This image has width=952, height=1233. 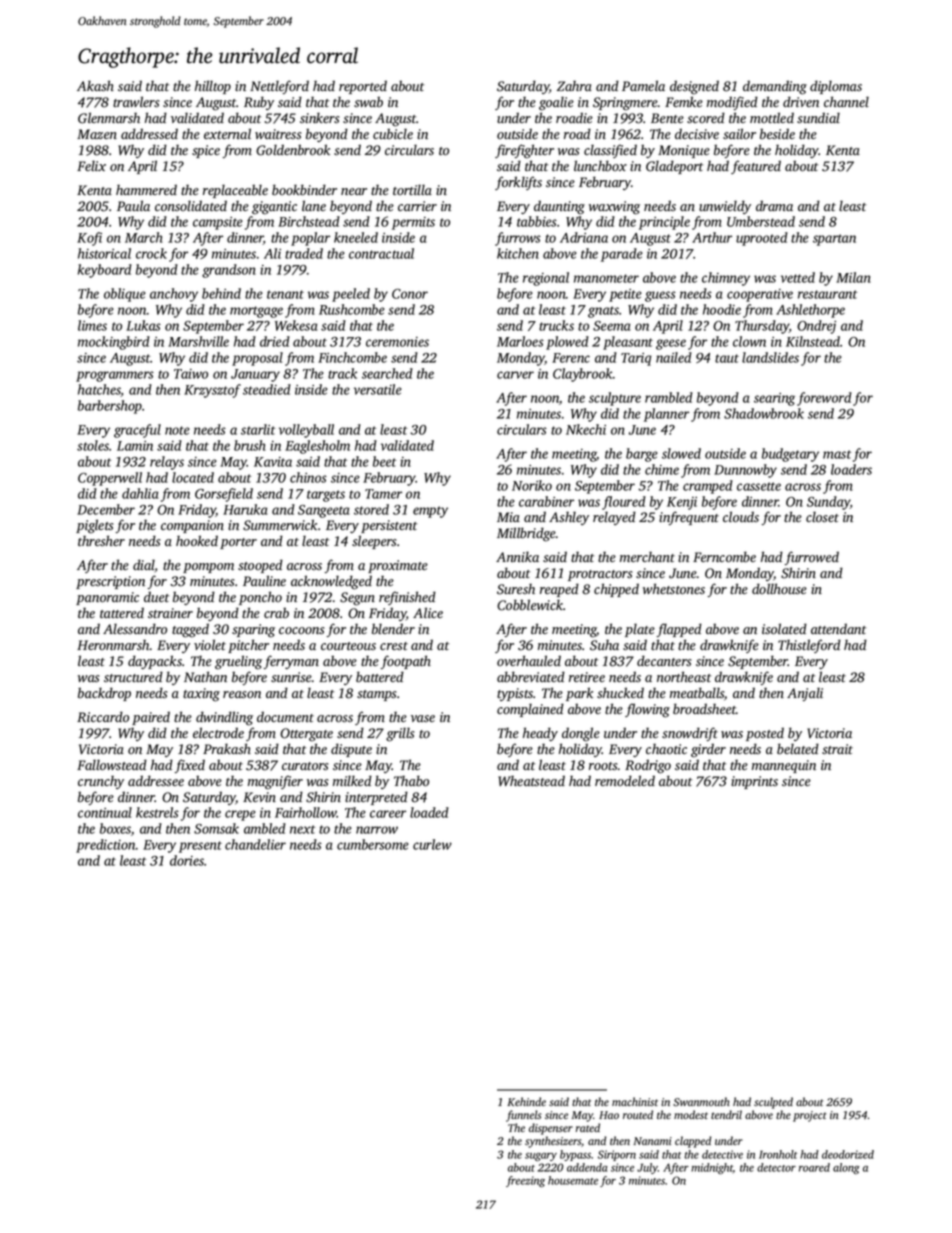 What do you see at coordinates (432, 844) in the image?
I see `curlew` at bounding box center [432, 844].
